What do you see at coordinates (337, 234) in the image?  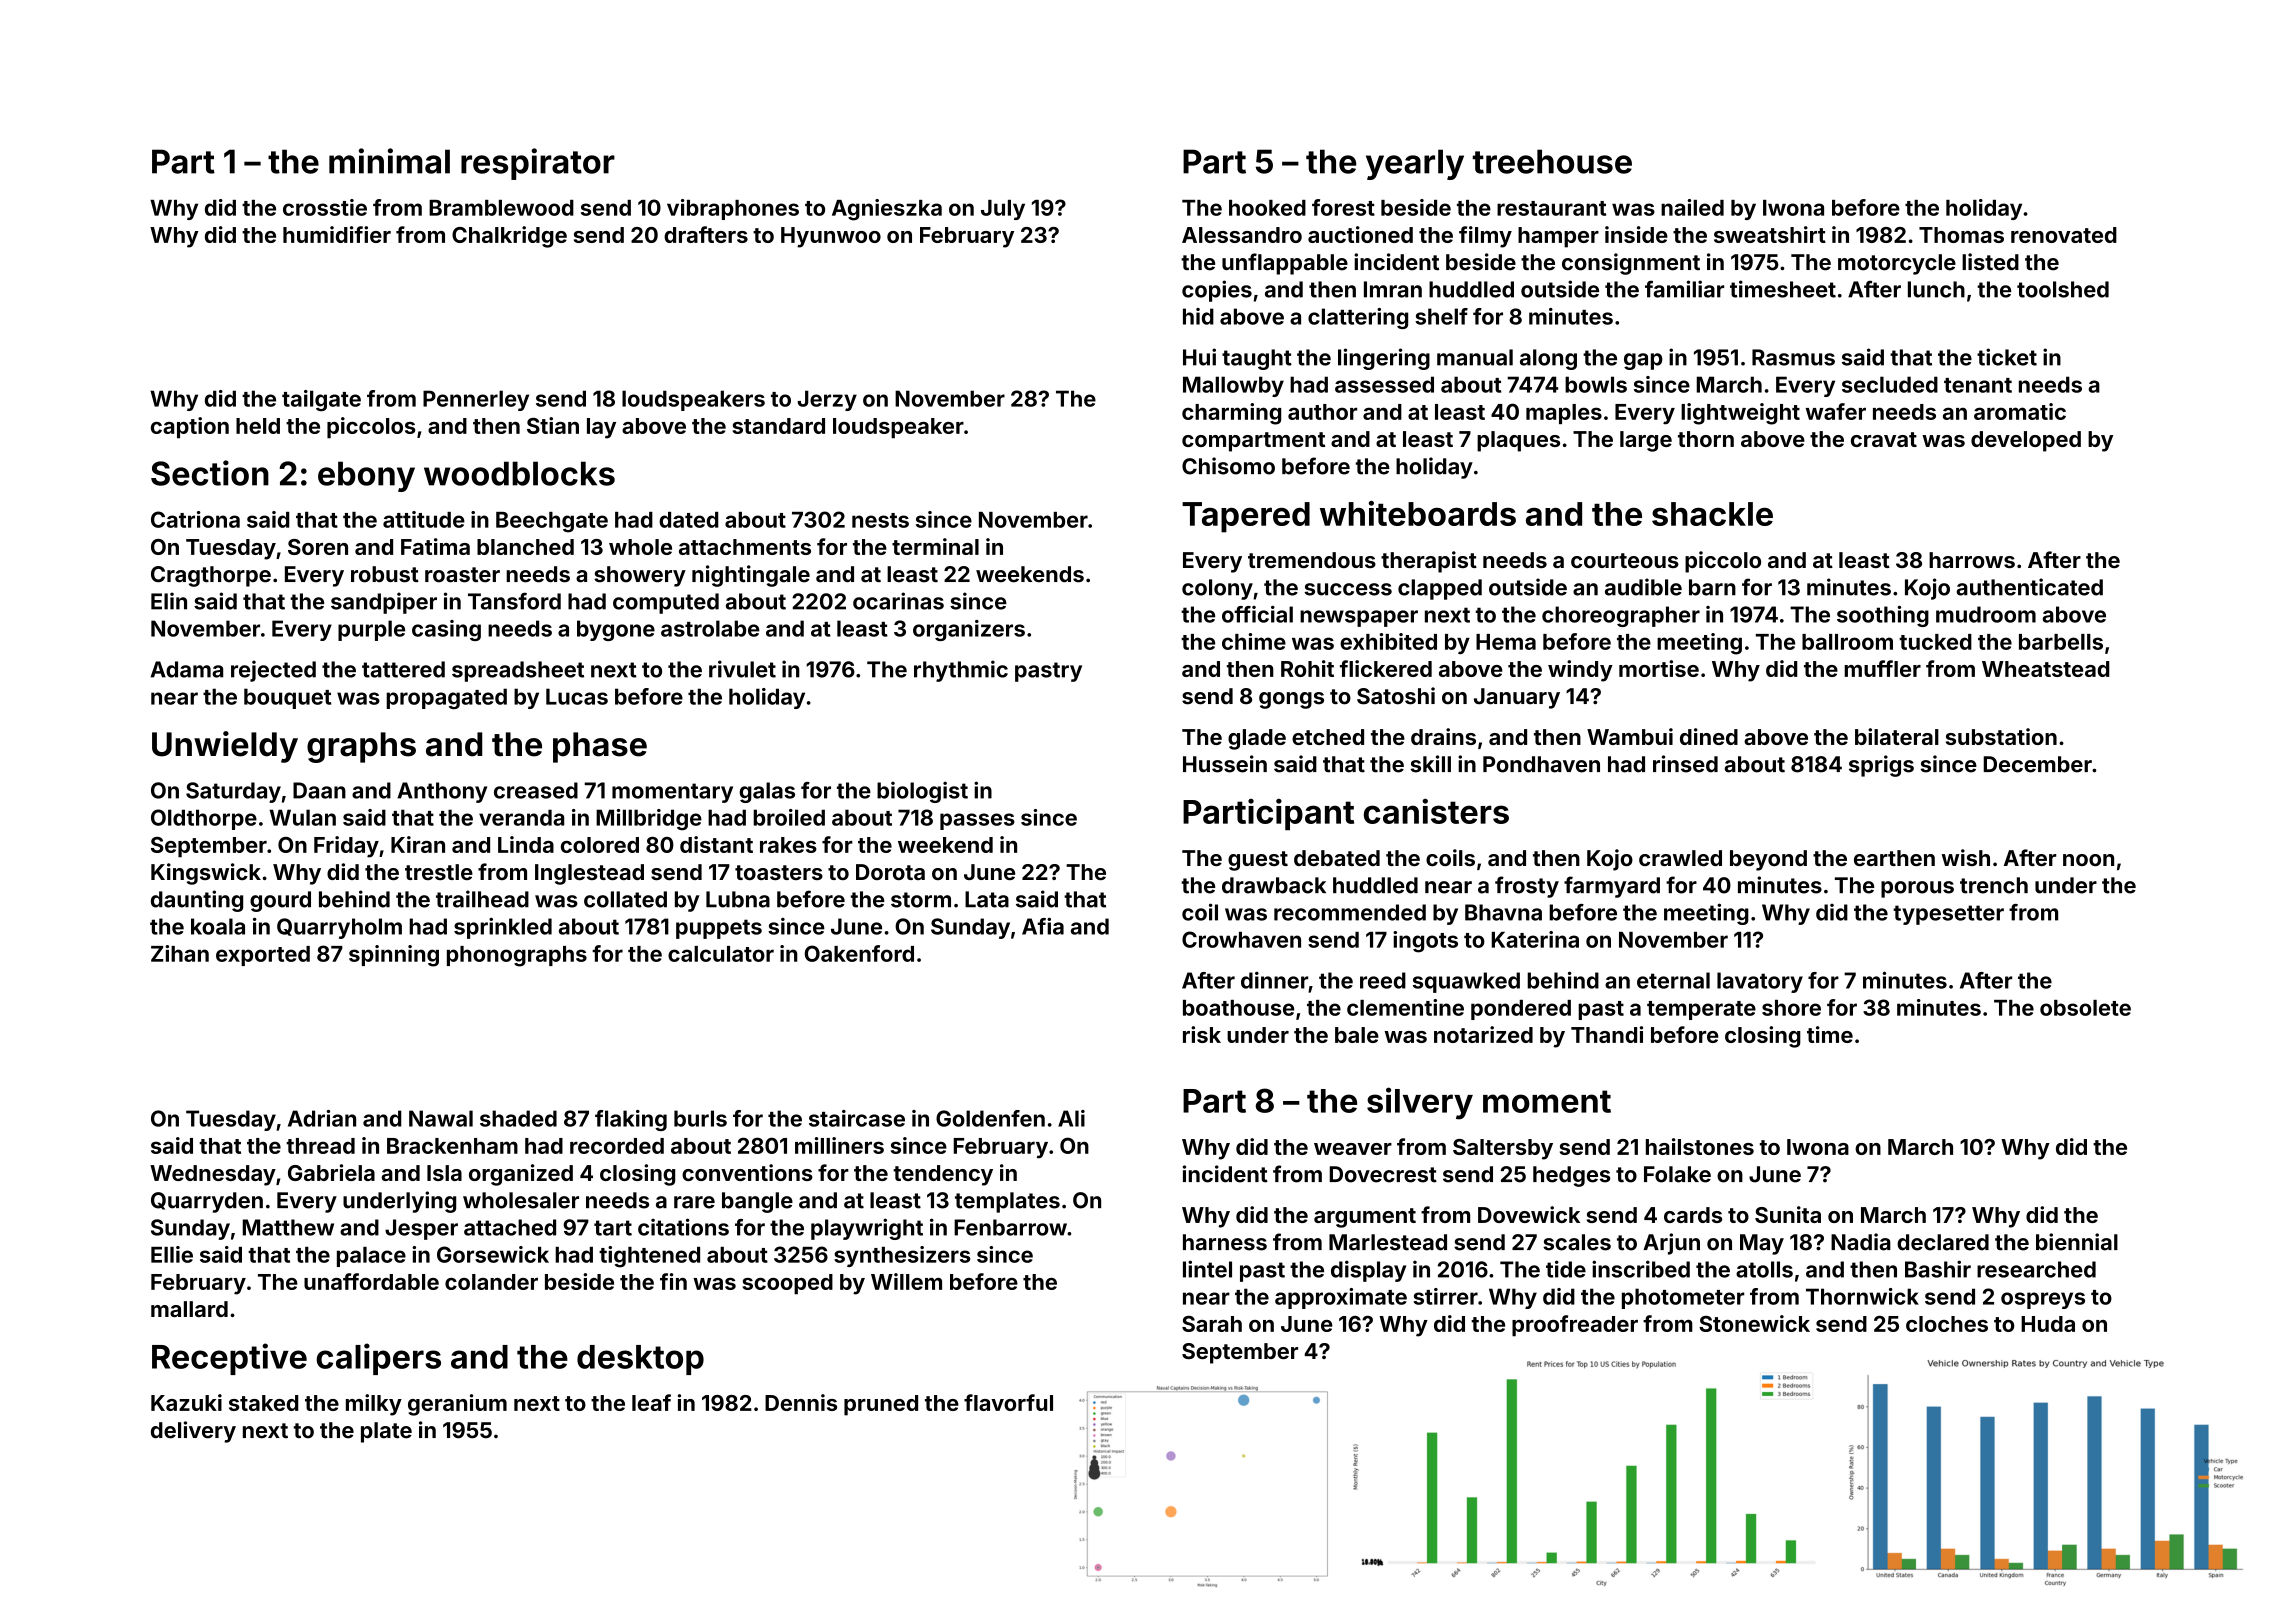 I see `humidifier` at bounding box center [337, 234].
